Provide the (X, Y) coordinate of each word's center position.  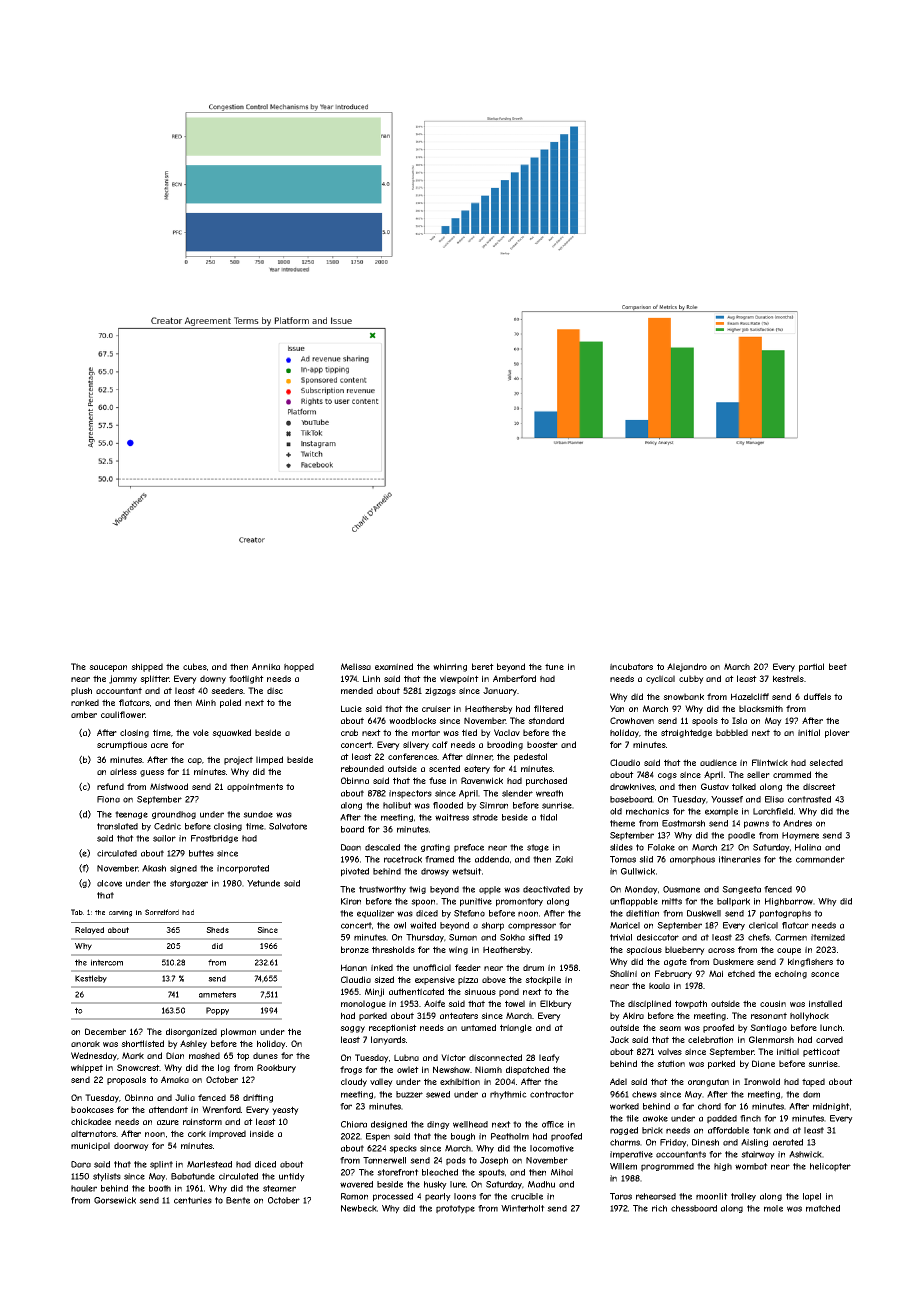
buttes (201, 853)
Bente (238, 1200)
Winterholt (523, 1208)
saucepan (108, 668)
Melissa (356, 666)
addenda (492, 859)
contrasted (809, 799)
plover (837, 733)
